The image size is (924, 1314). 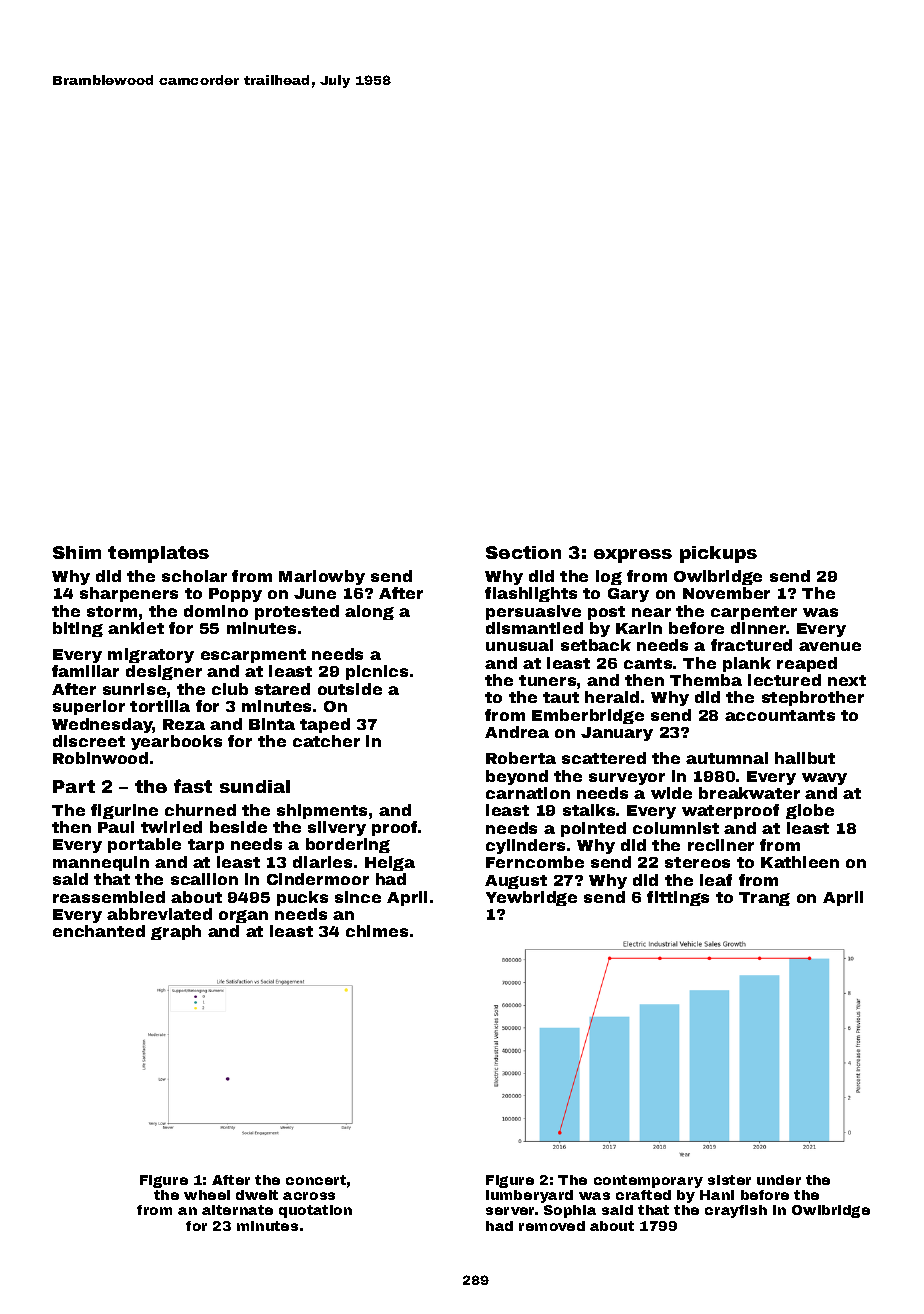 What do you see at coordinates (325, 725) in the screenshot?
I see `taped` at bounding box center [325, 725].
